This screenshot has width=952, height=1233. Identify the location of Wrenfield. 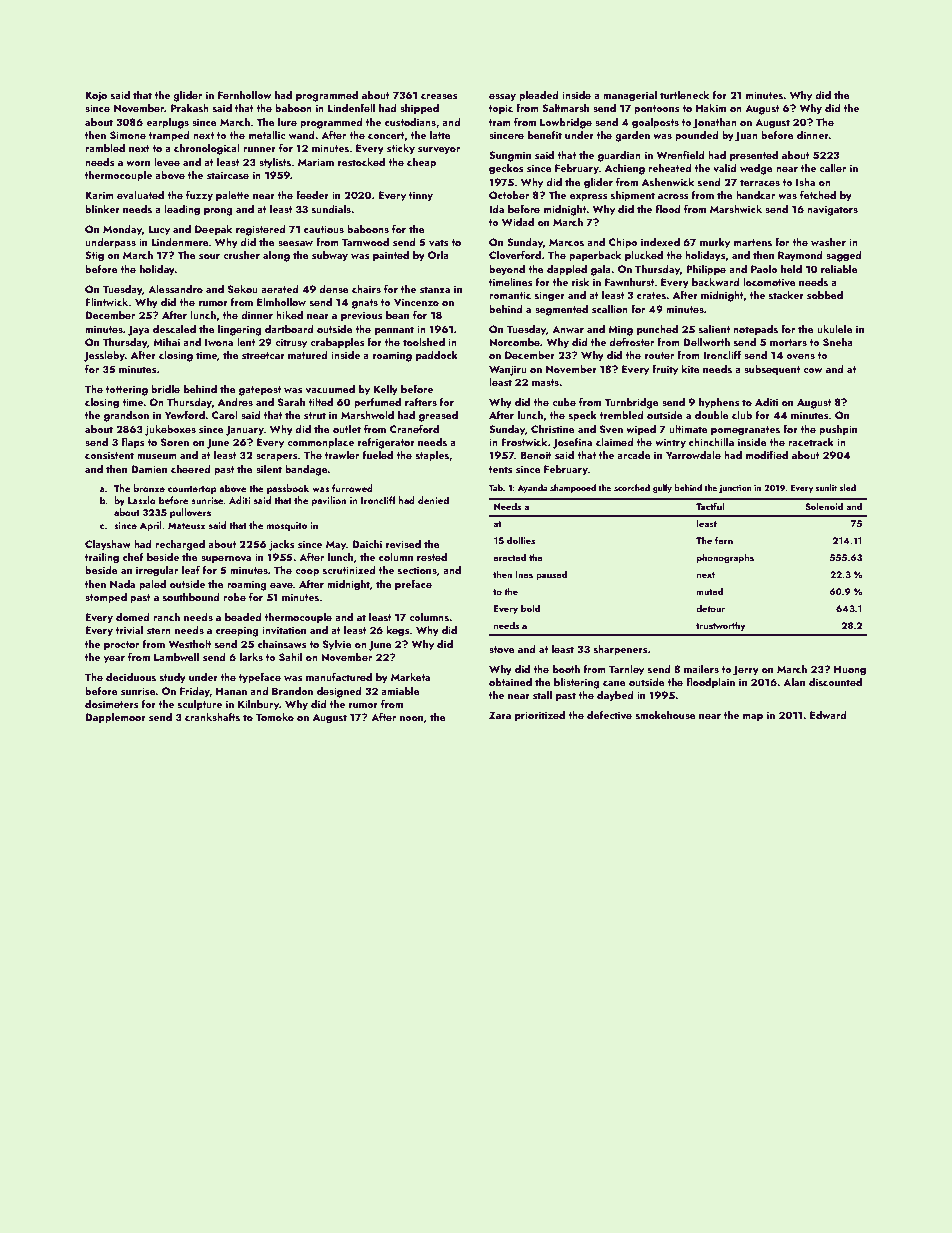
(680, 154).
